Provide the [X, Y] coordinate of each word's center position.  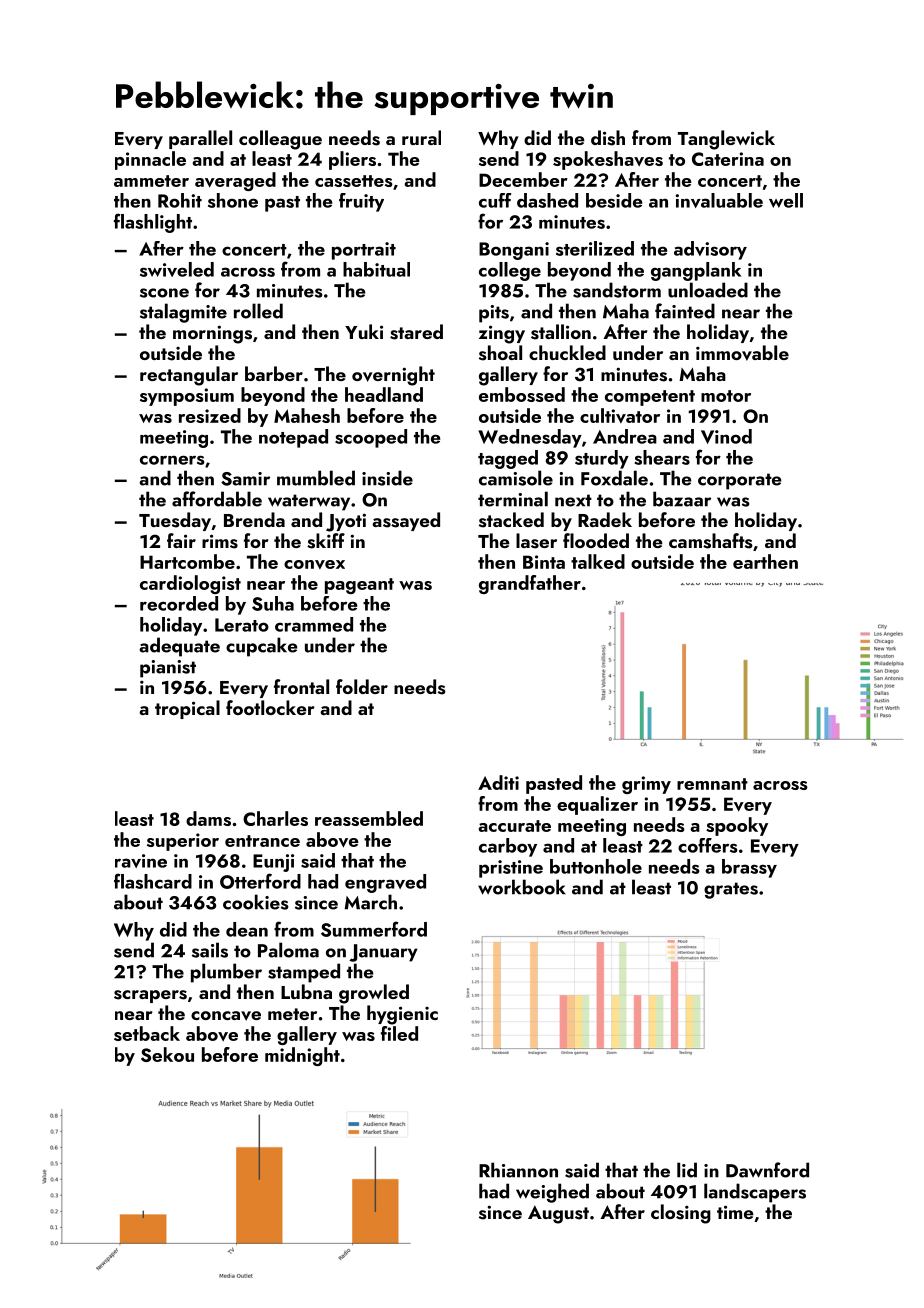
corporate [740, 481]
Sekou [167, 1054]
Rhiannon [518, 1170]
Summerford [374, 929]
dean [247, 929]
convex [314, 564]
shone [233, 200]
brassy [749, 868]
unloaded [708, 290]
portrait [364, 251]
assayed [406, 521]
